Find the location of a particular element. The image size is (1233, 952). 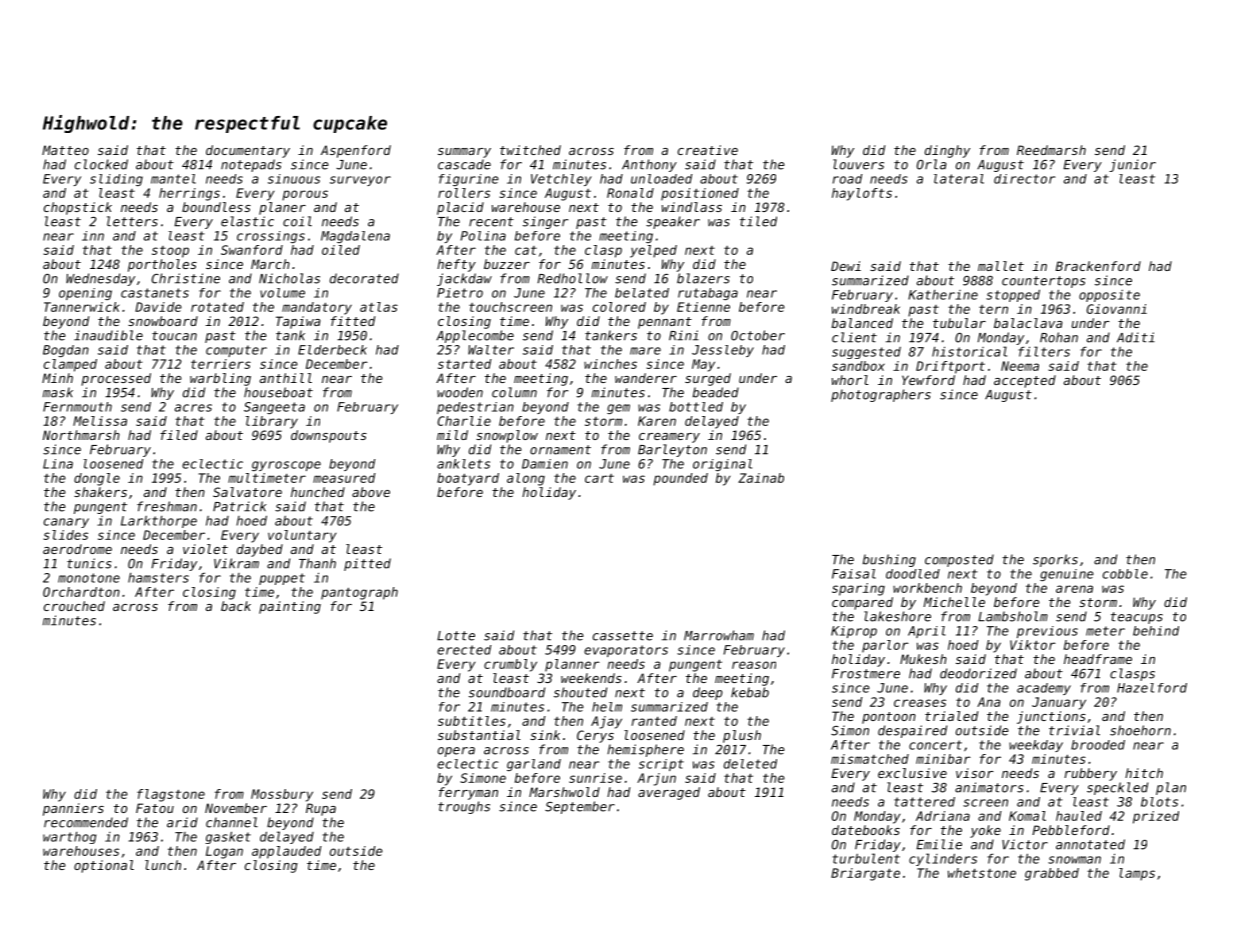

optional is located at coordinates (104, 866).
